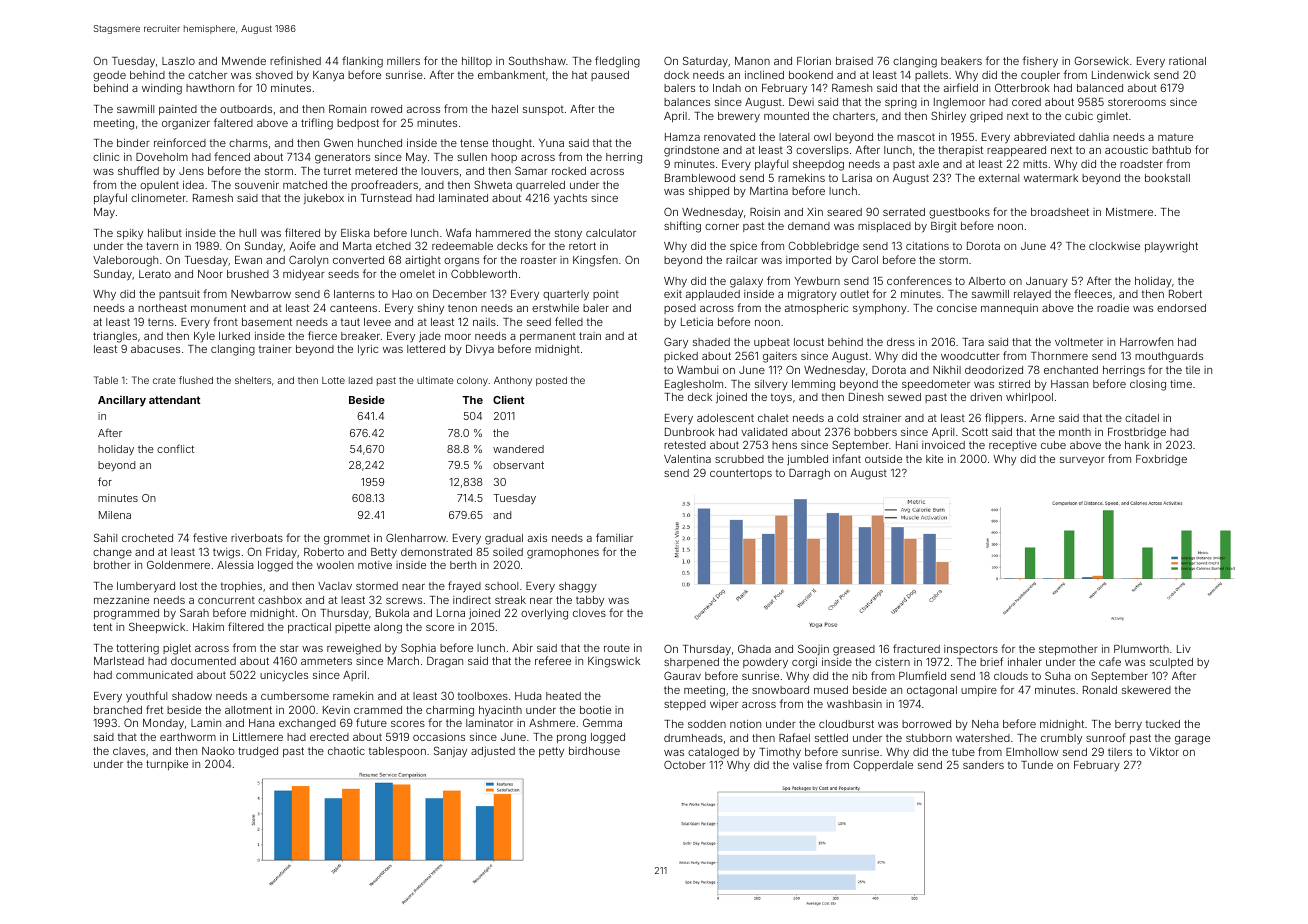  What do you see at coordinates (1161, 460) in the page?
I see `Foxbridge` at bounding box center [1161, 460].
